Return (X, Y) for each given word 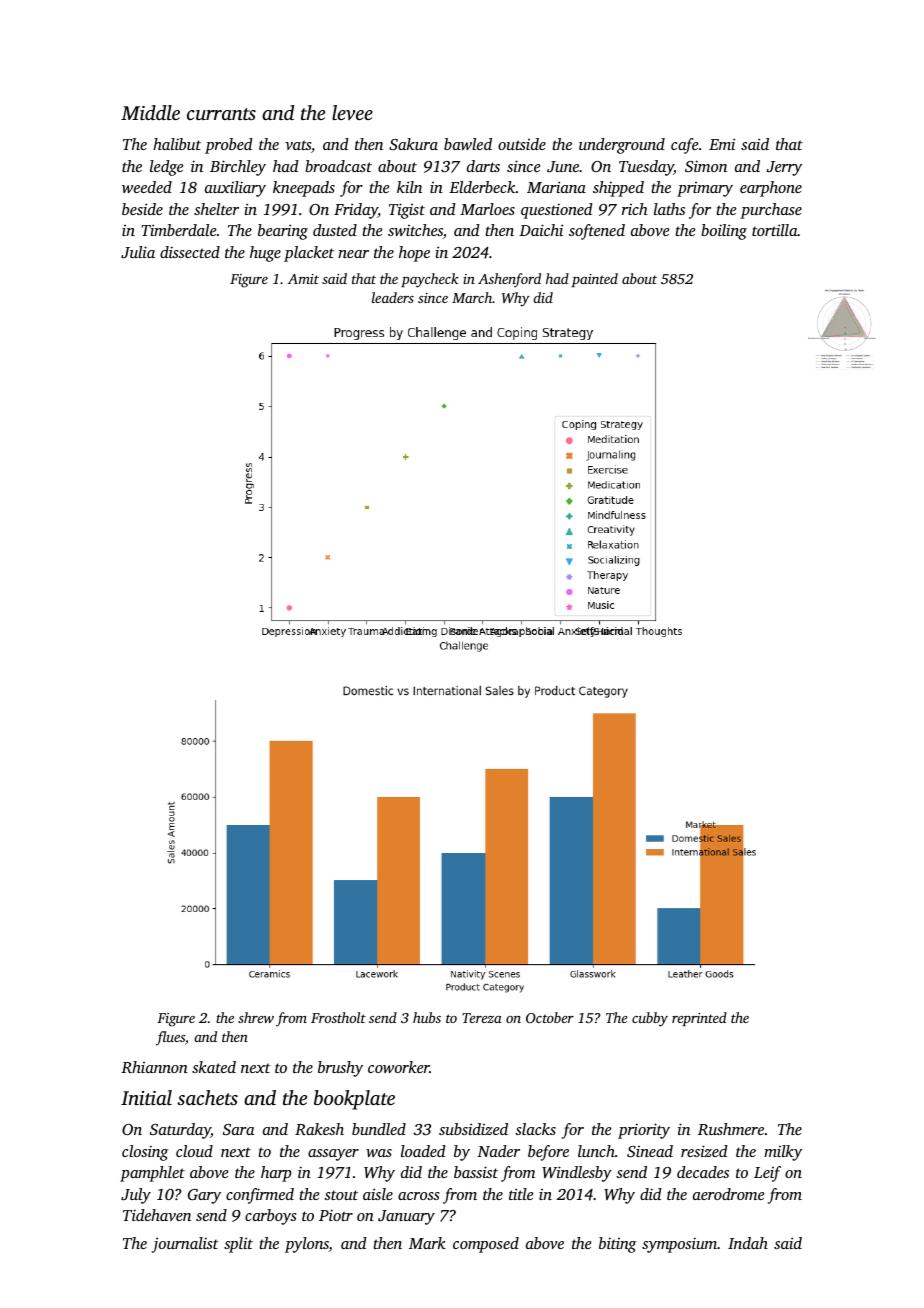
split (238, 1245)
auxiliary (235, 189)
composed (486, 1245)
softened (597, 232)
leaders (393, 297)
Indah (748, 1243)
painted (594, 280)
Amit (303, 279)
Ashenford (509, 280)
